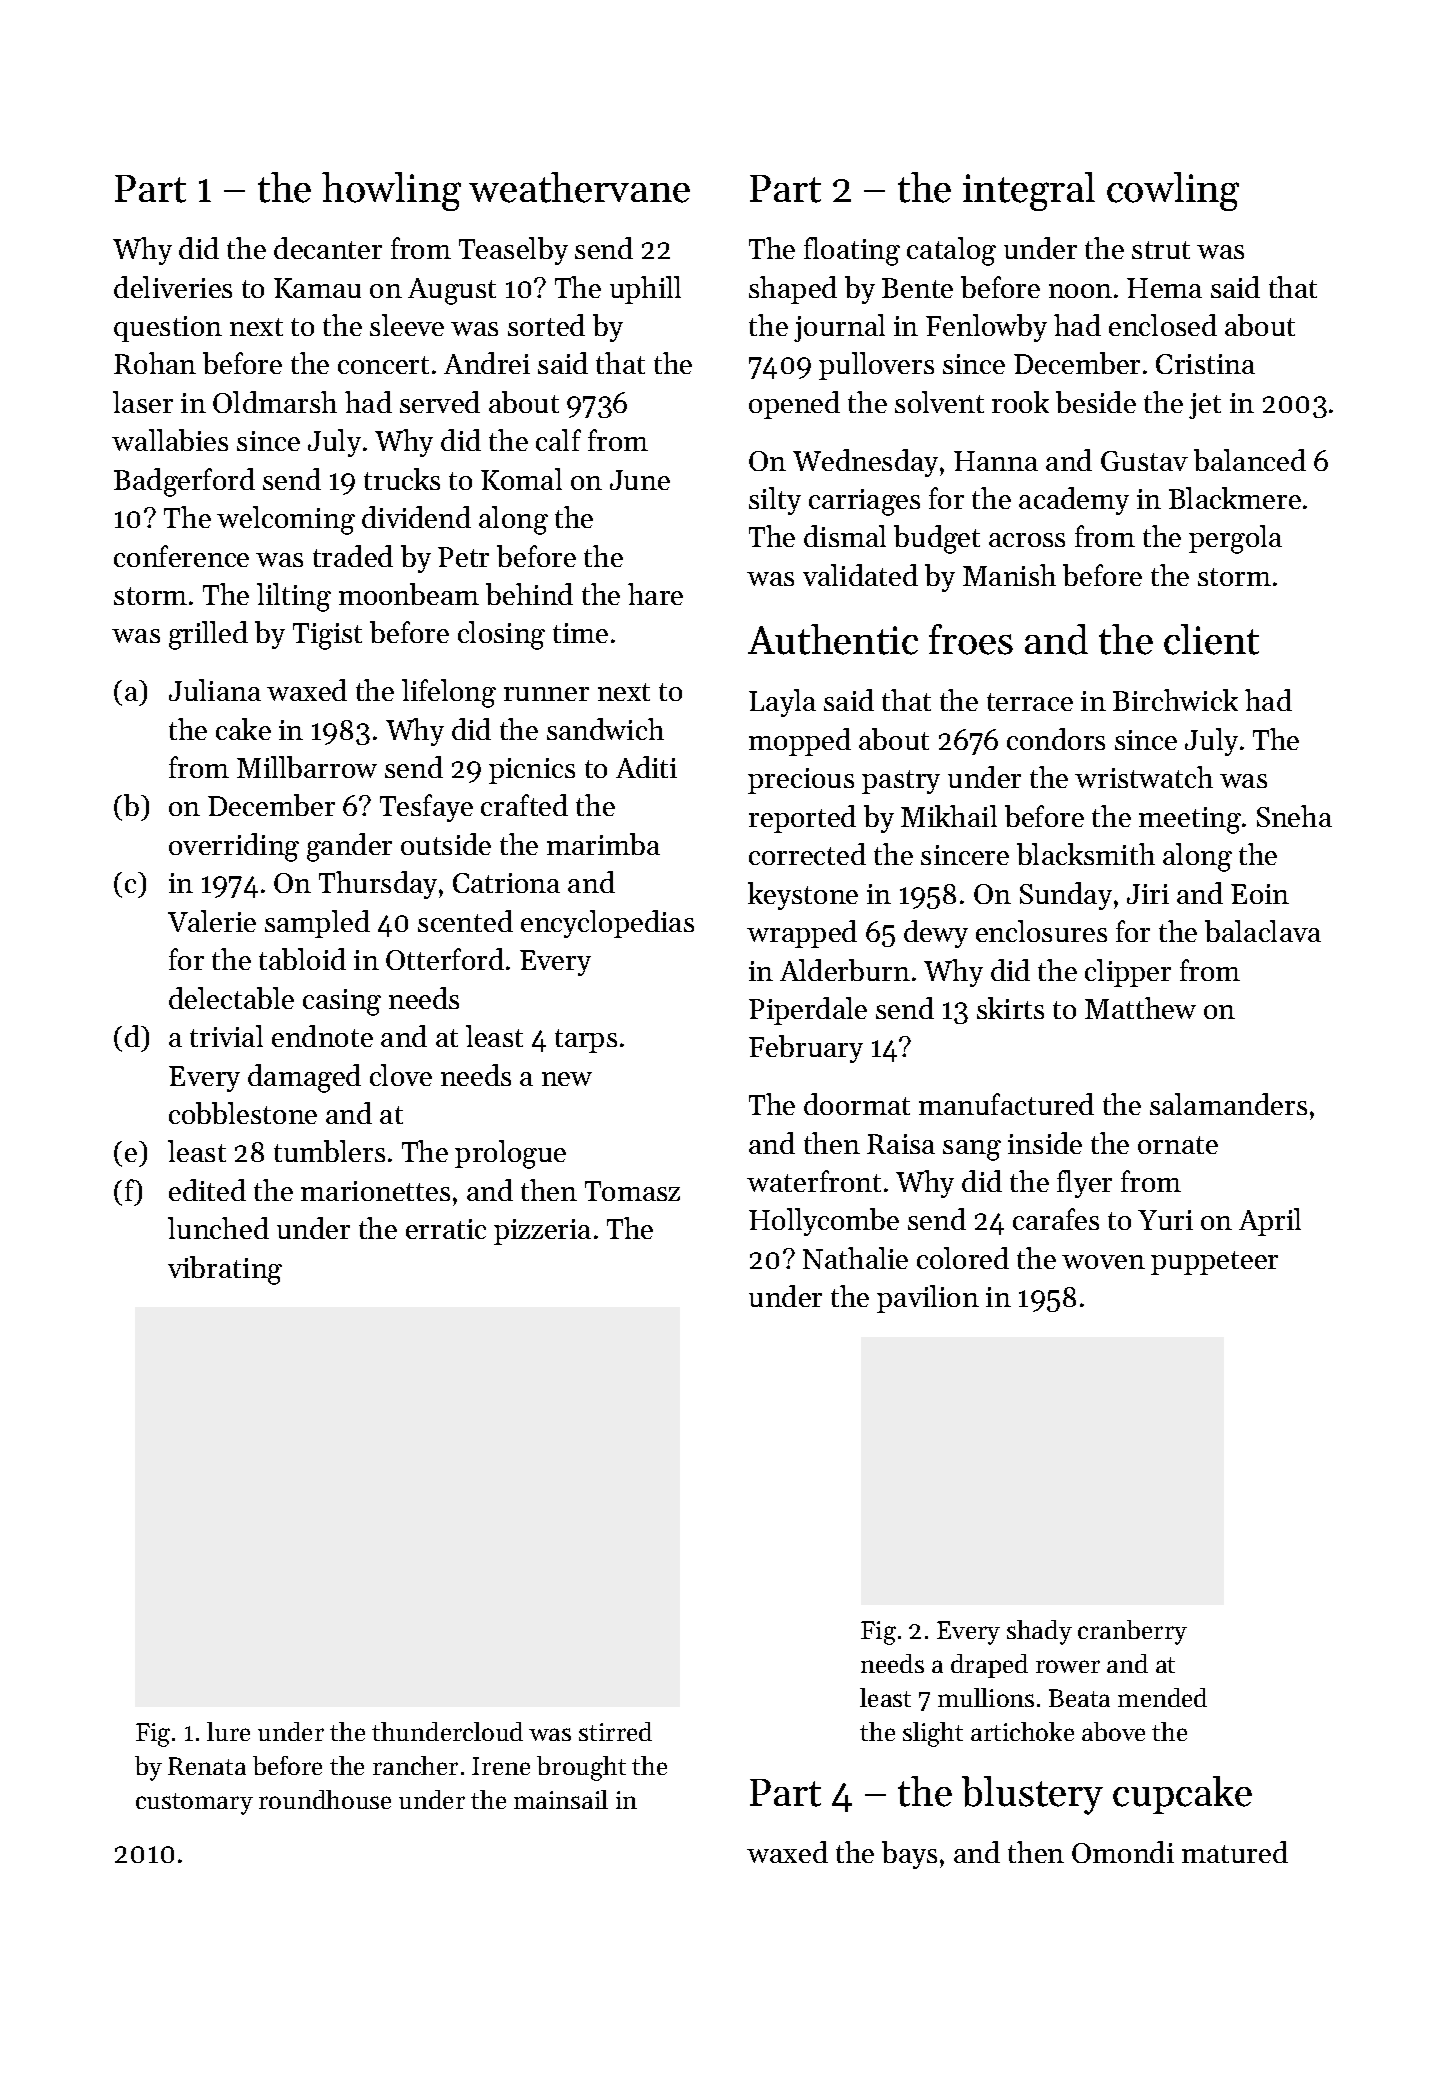 The image size is (1450, 2100). I want to click on Juliana, so click(215, 690).
